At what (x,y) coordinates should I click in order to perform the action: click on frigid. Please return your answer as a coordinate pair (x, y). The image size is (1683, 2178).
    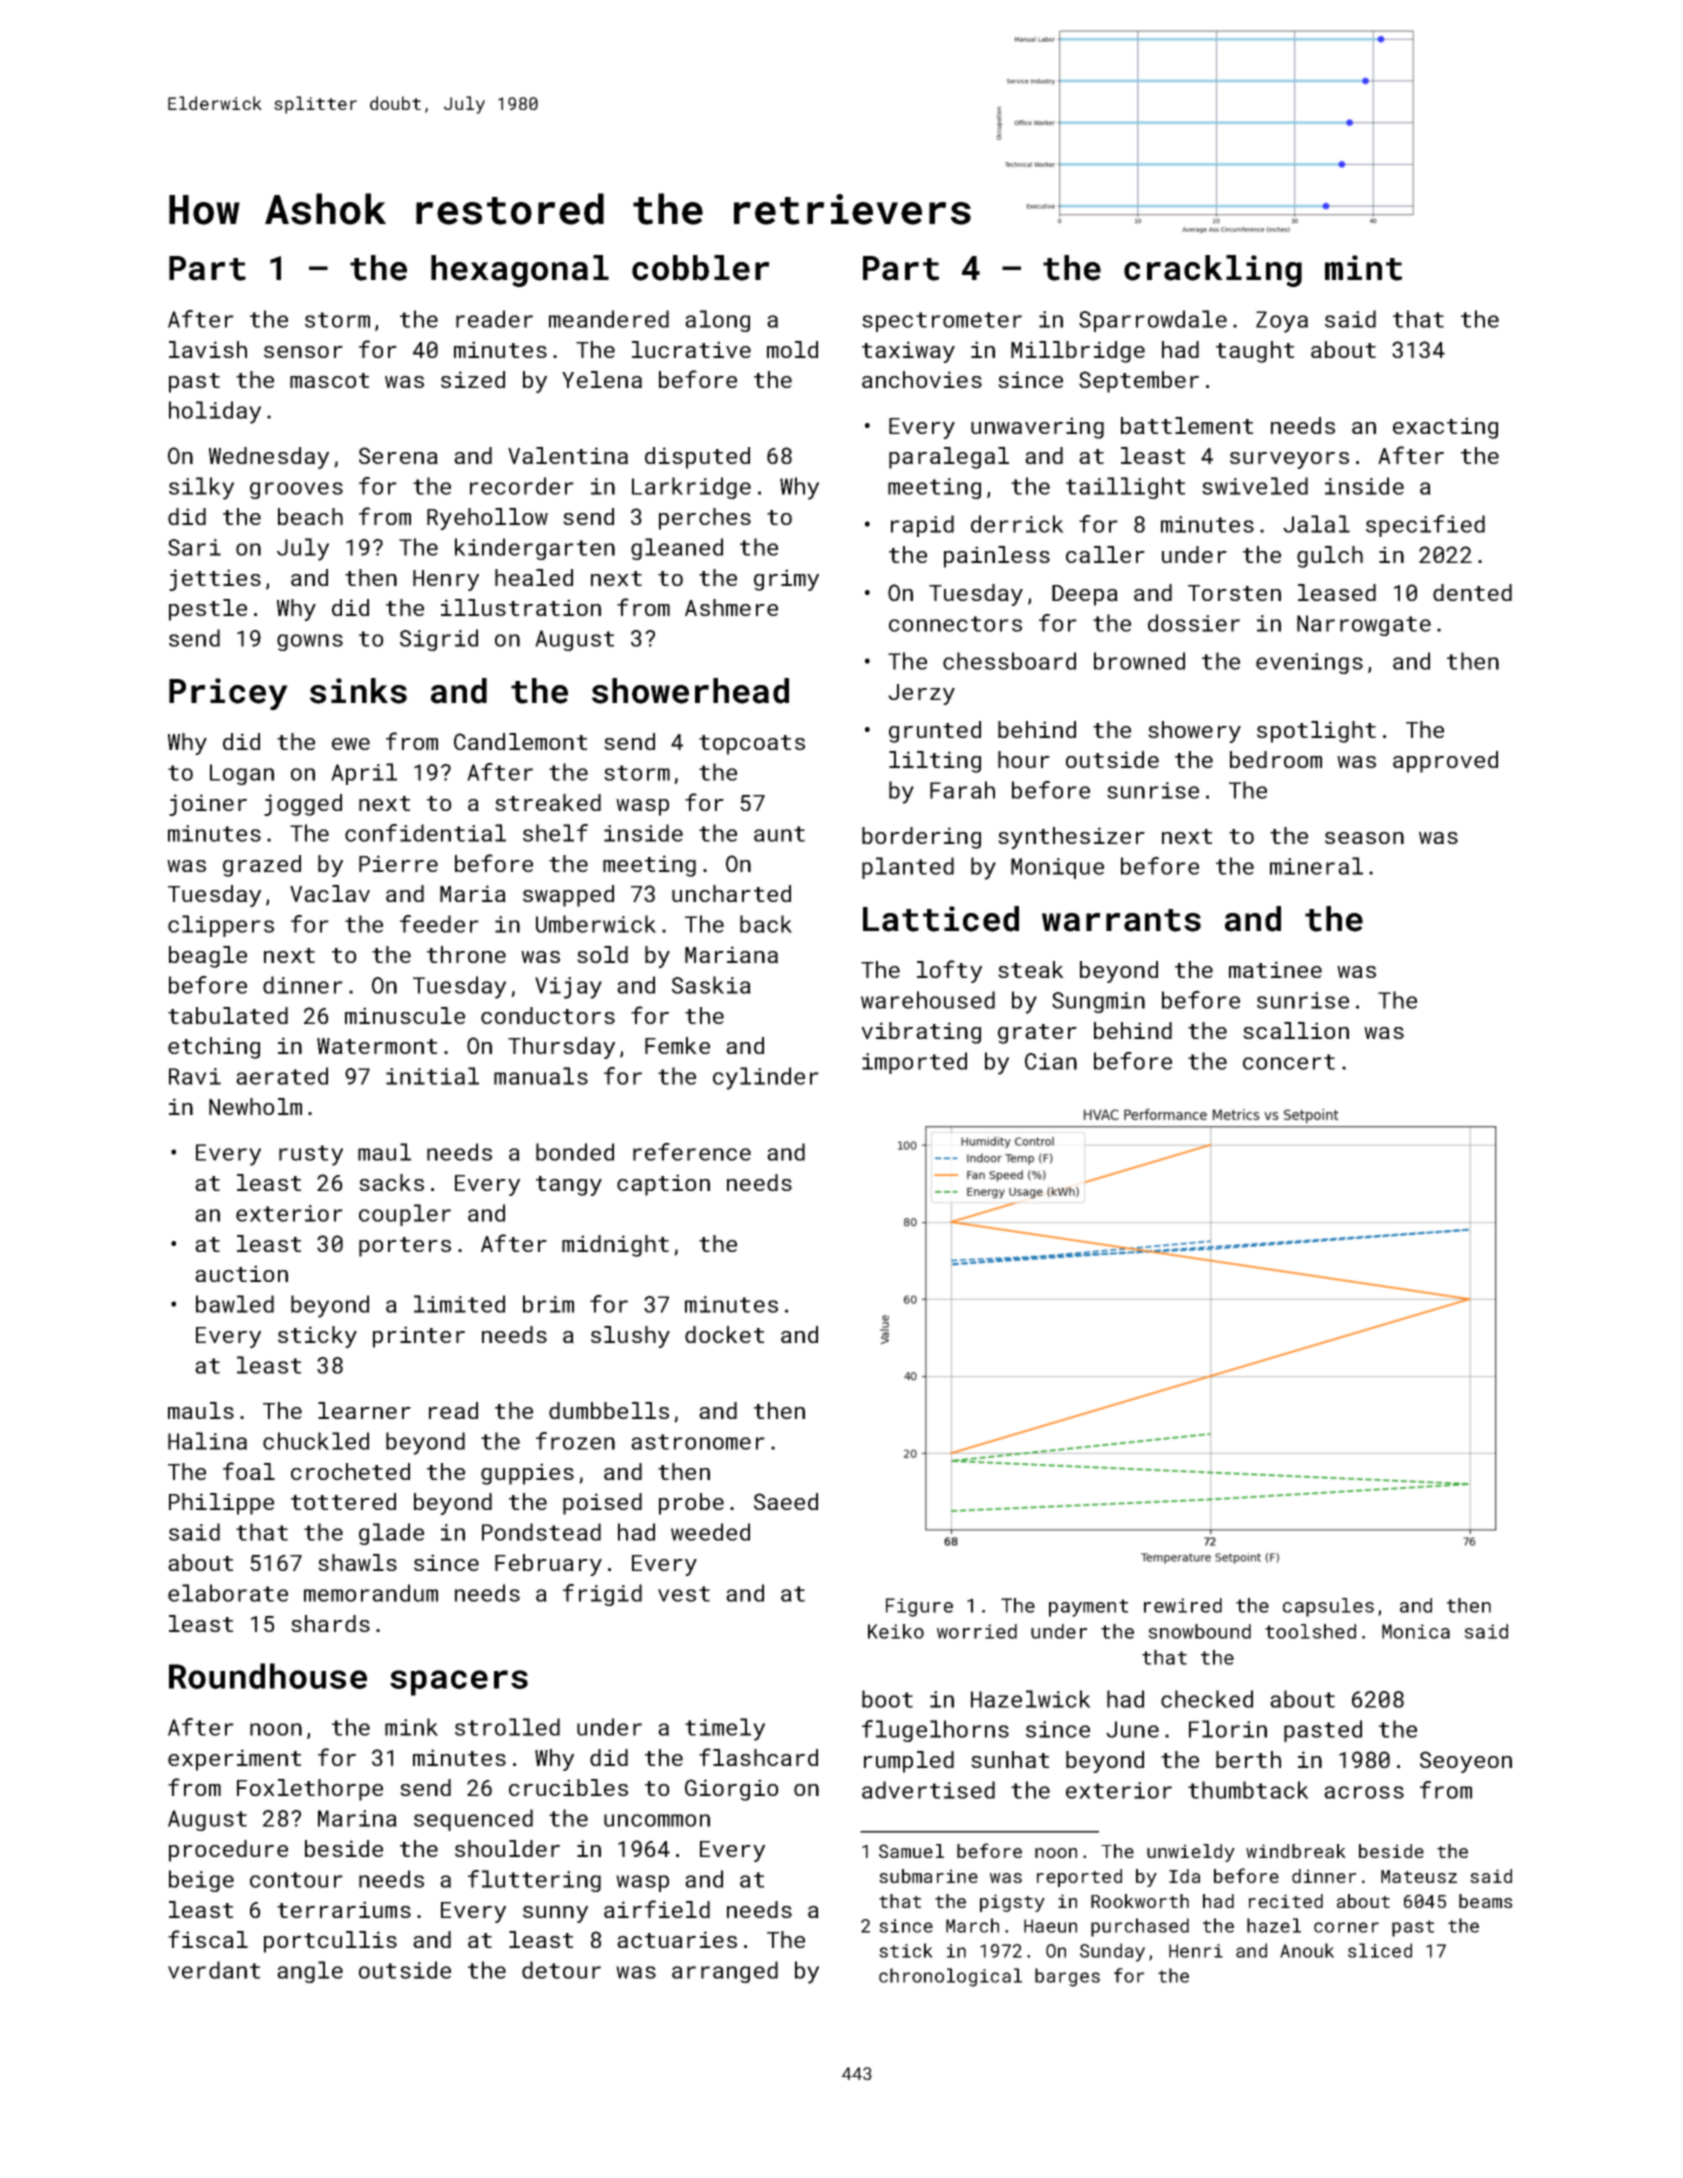
    Looking at the image, I should click on (602, 1595).
